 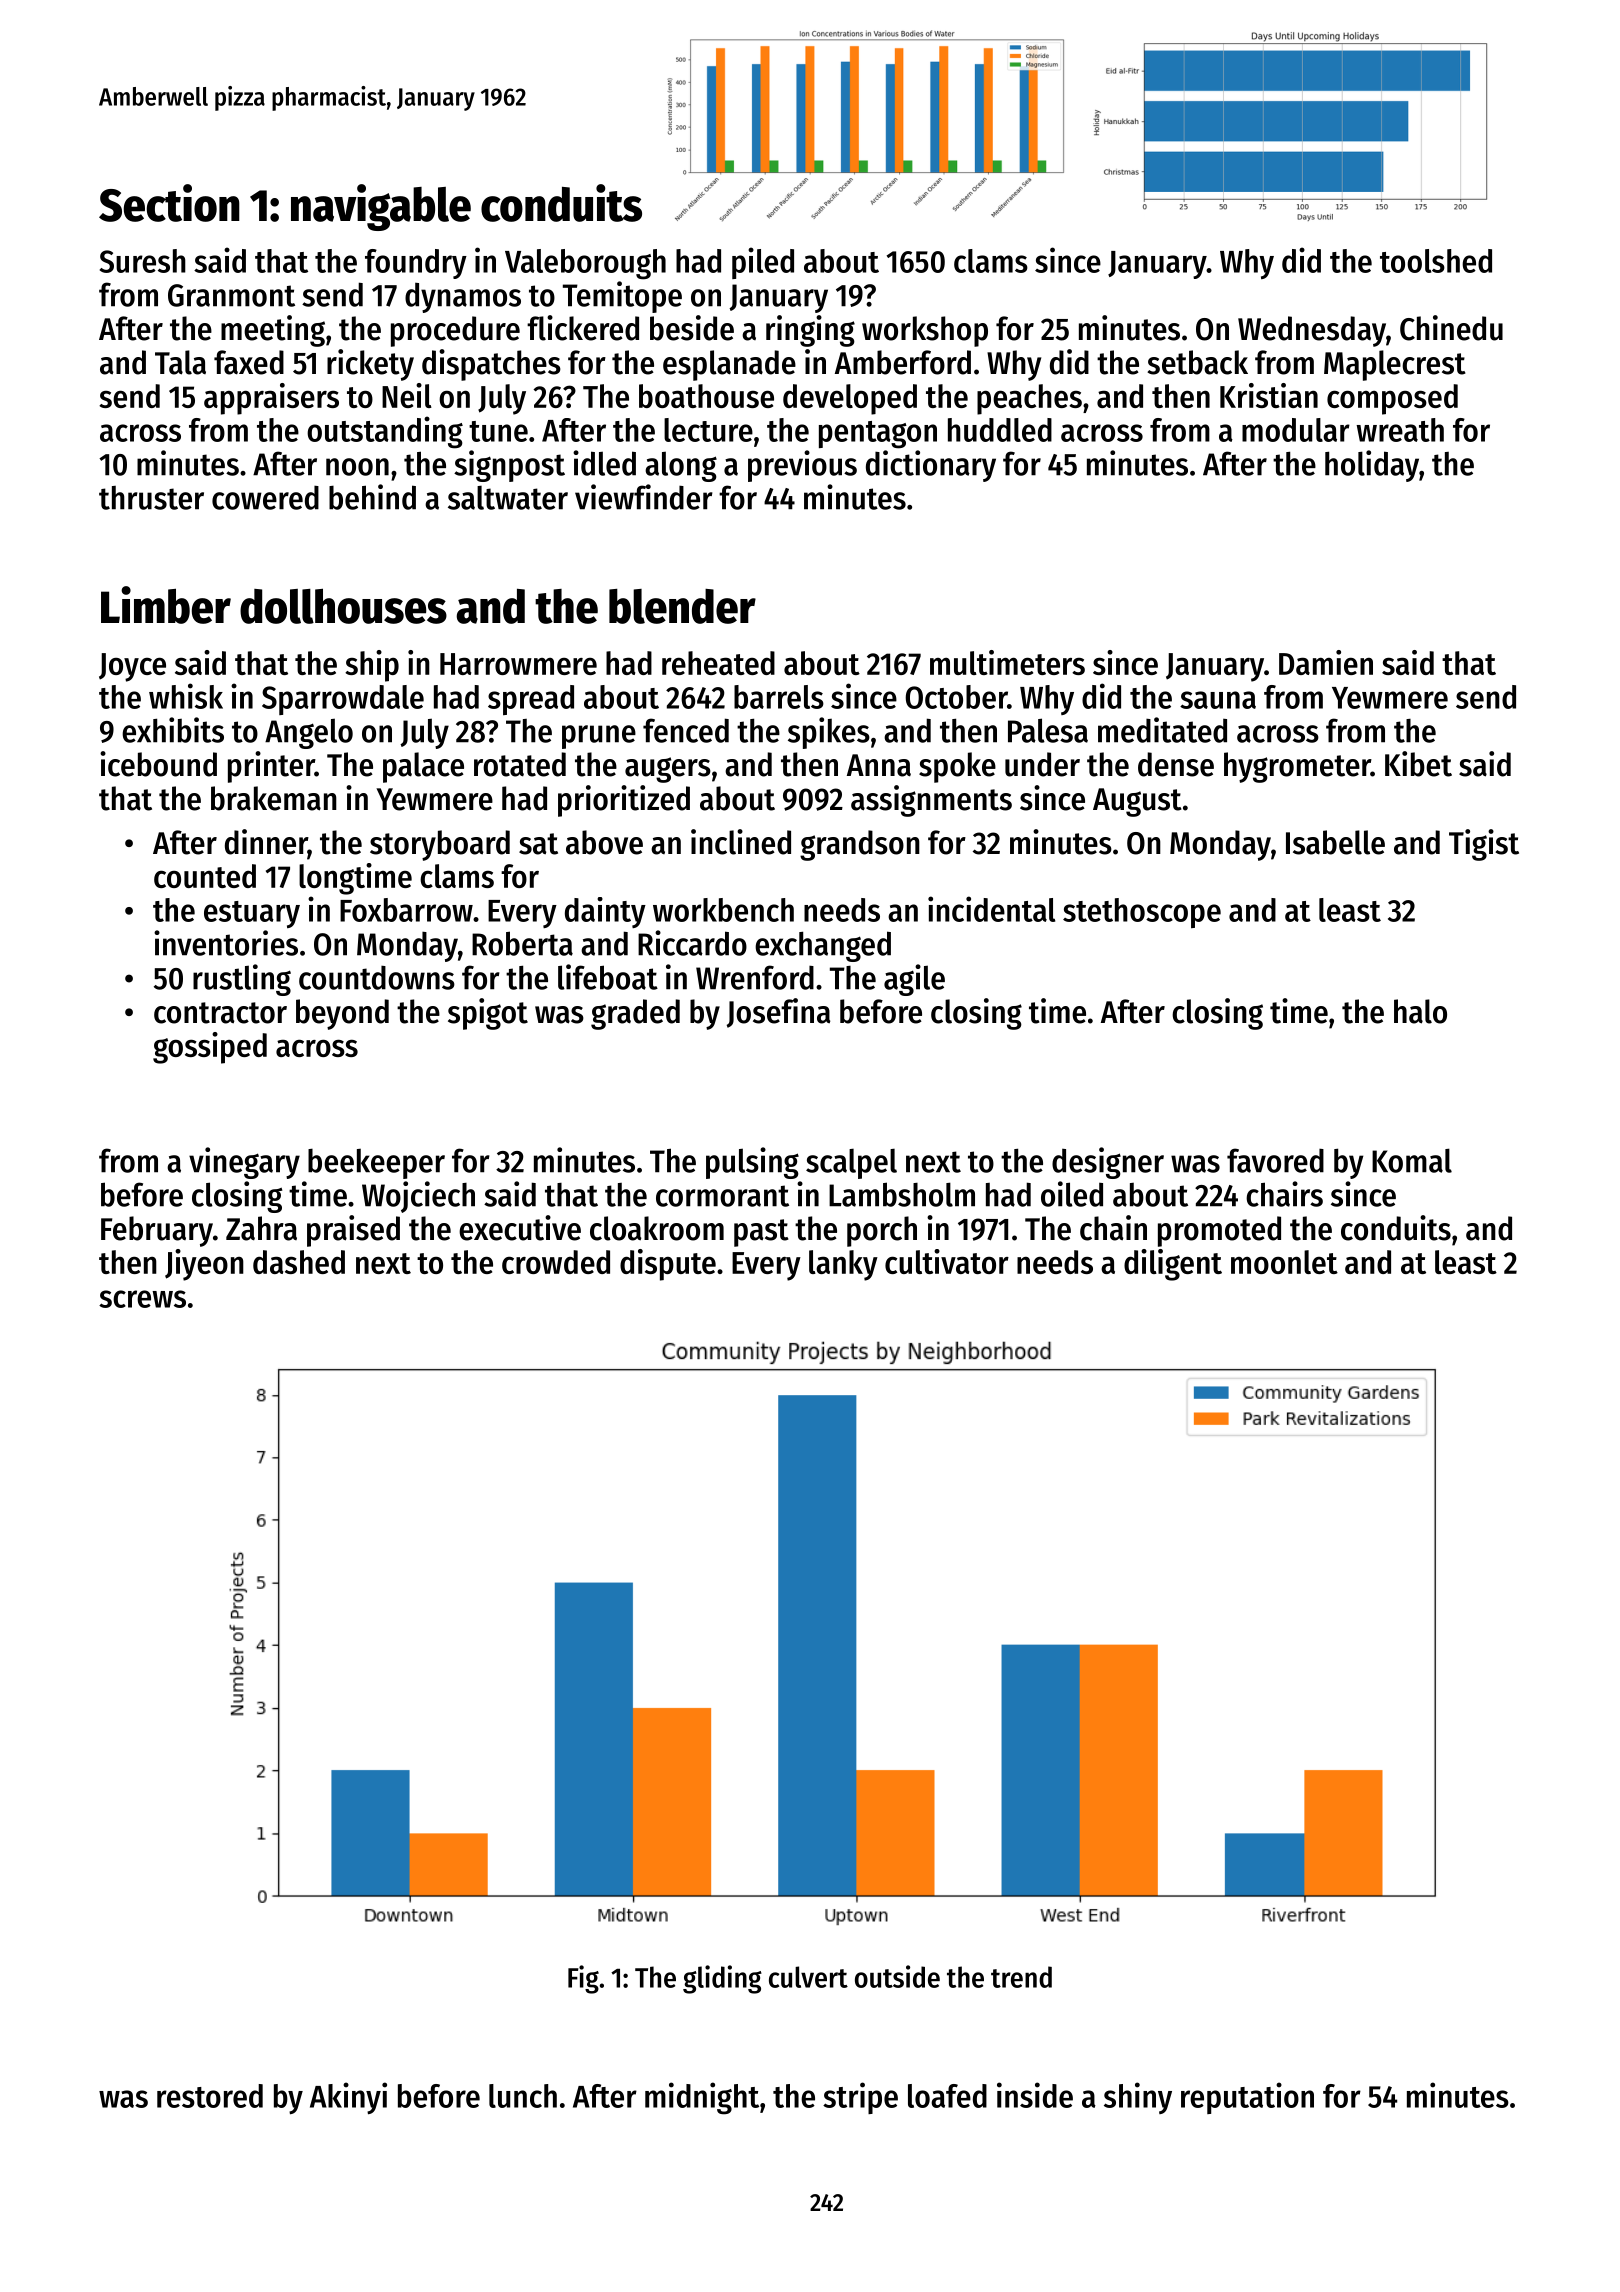 I want to click on Section, so click(x=169, y=203).
